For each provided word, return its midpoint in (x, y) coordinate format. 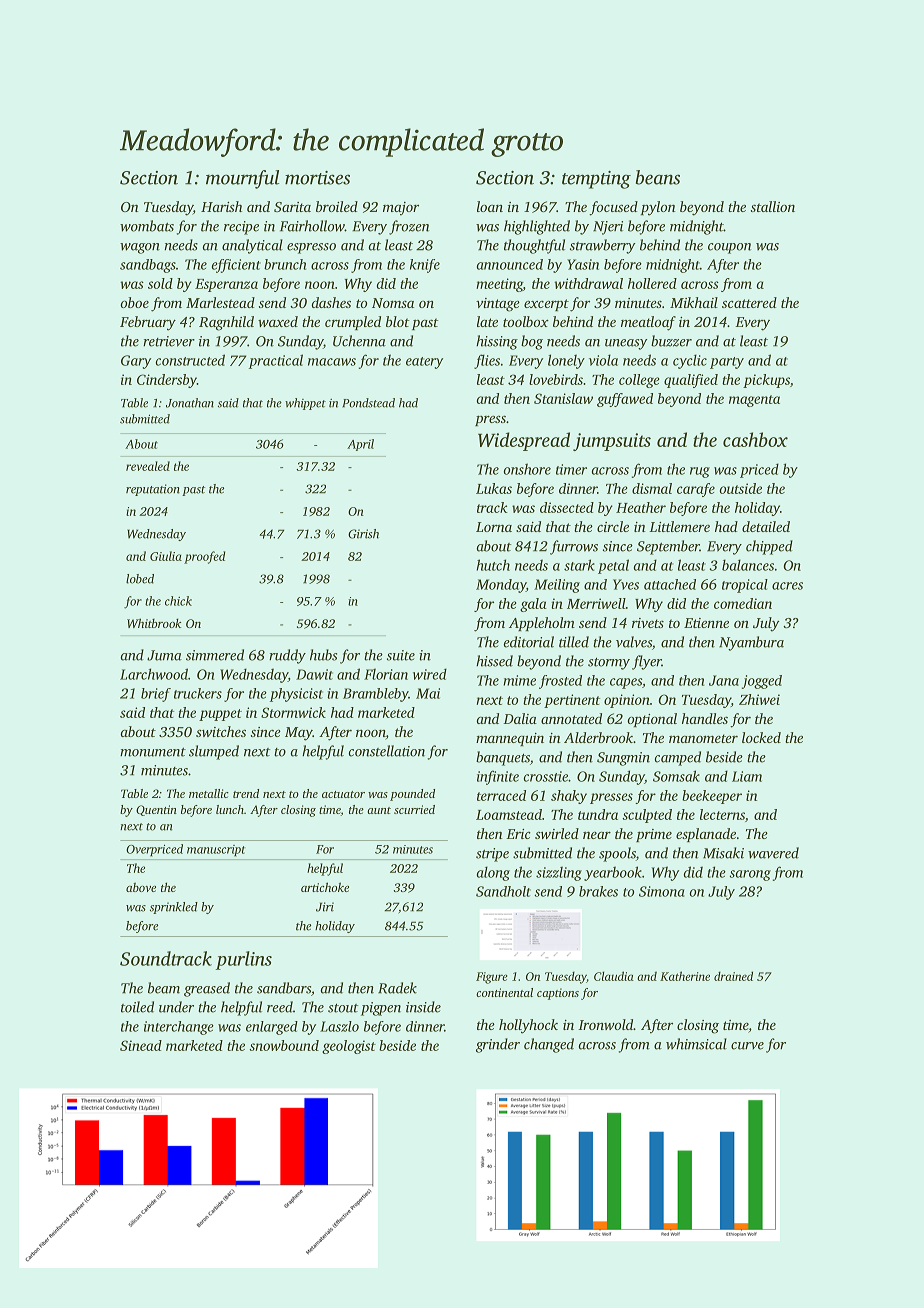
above (141, 887)
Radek (397, 988)
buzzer (671, 341)
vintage (498, 305)
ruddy (287, 656)
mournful (243, 179)
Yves (626, 584)
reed (280, 1007)
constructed (190, 360)
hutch (493, 565)
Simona (662, 891)
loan (490, 206)
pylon (658, 208)
